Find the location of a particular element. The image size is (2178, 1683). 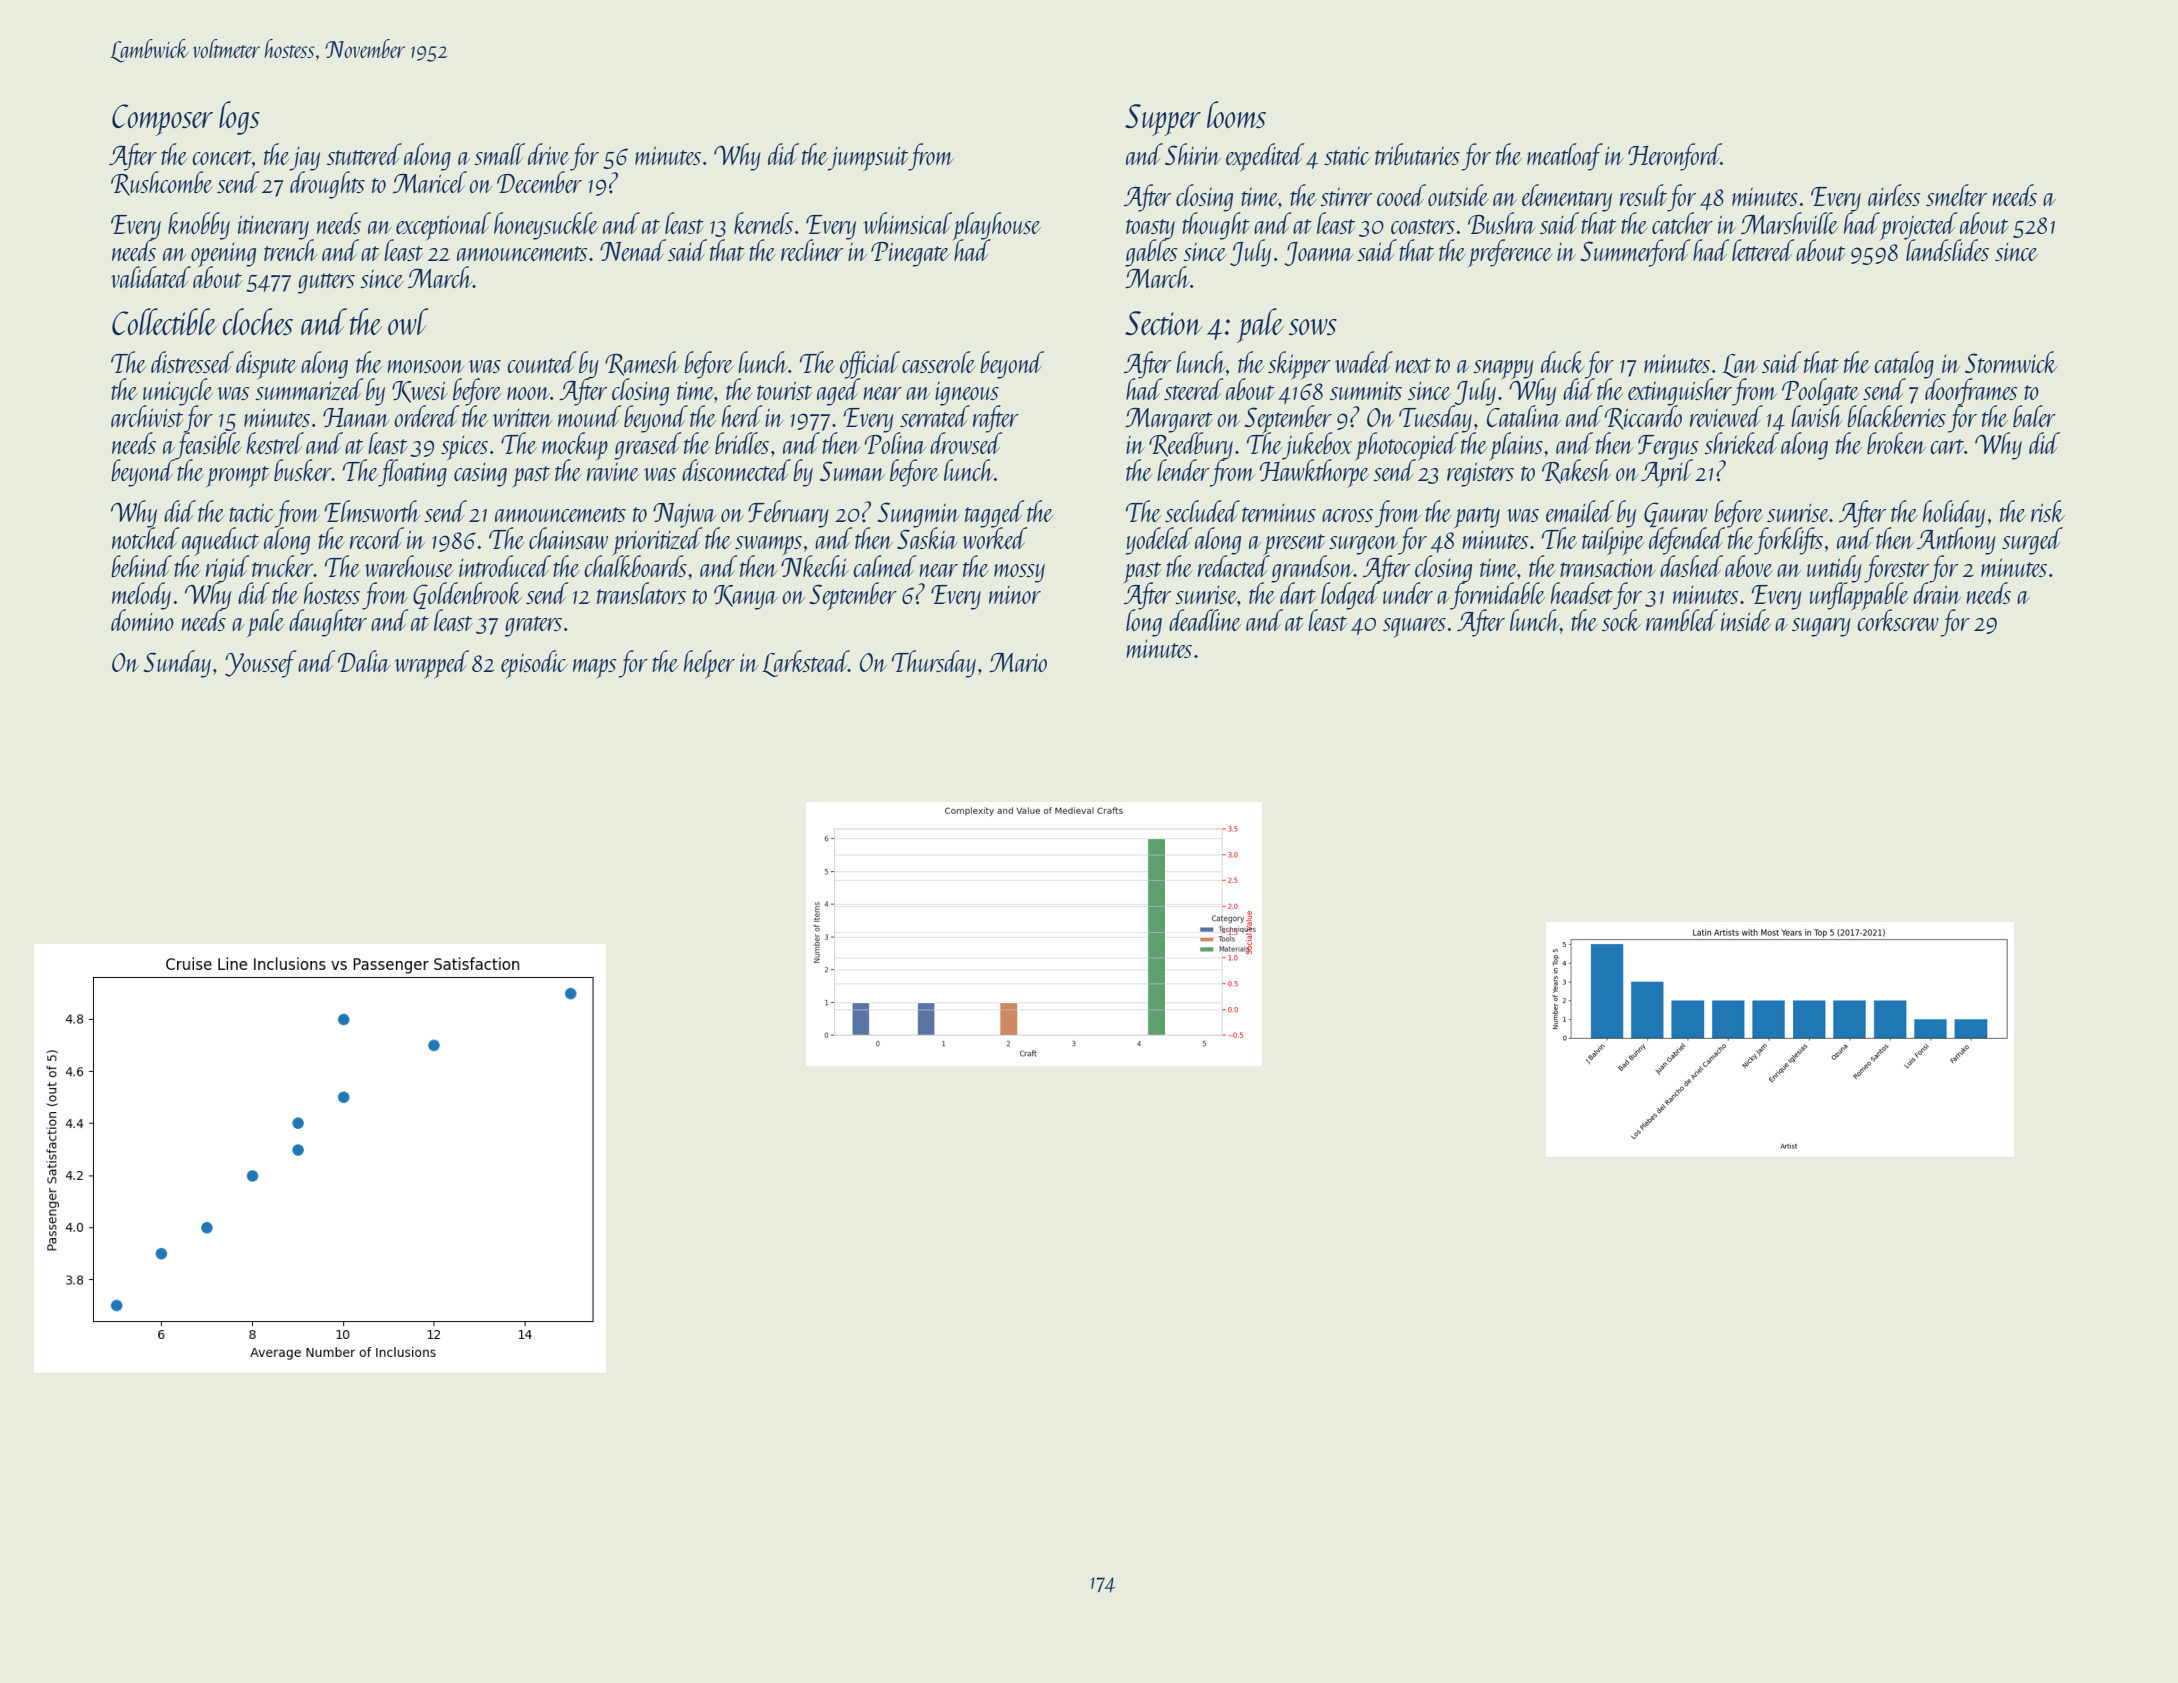

drowsed is located at coordinates (966, 443).
